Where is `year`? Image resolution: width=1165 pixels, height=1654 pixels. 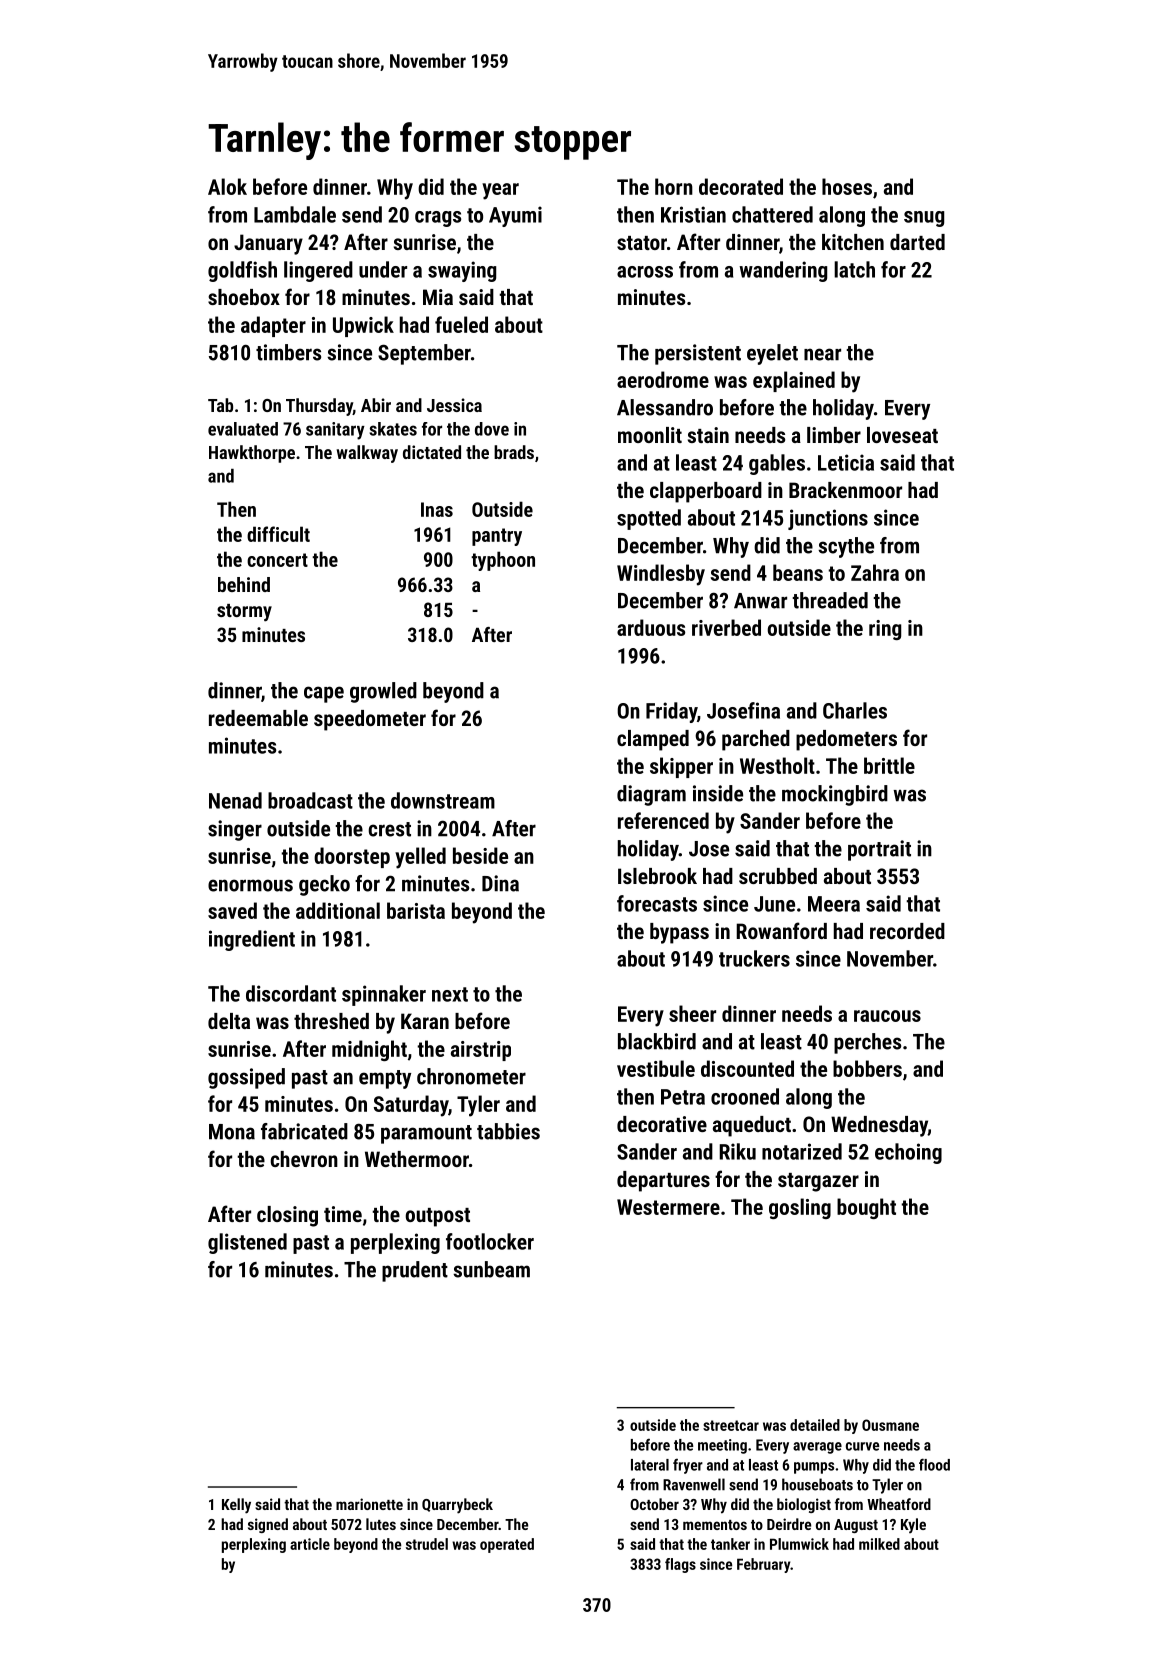
year is located at coordinates (500, 191).
